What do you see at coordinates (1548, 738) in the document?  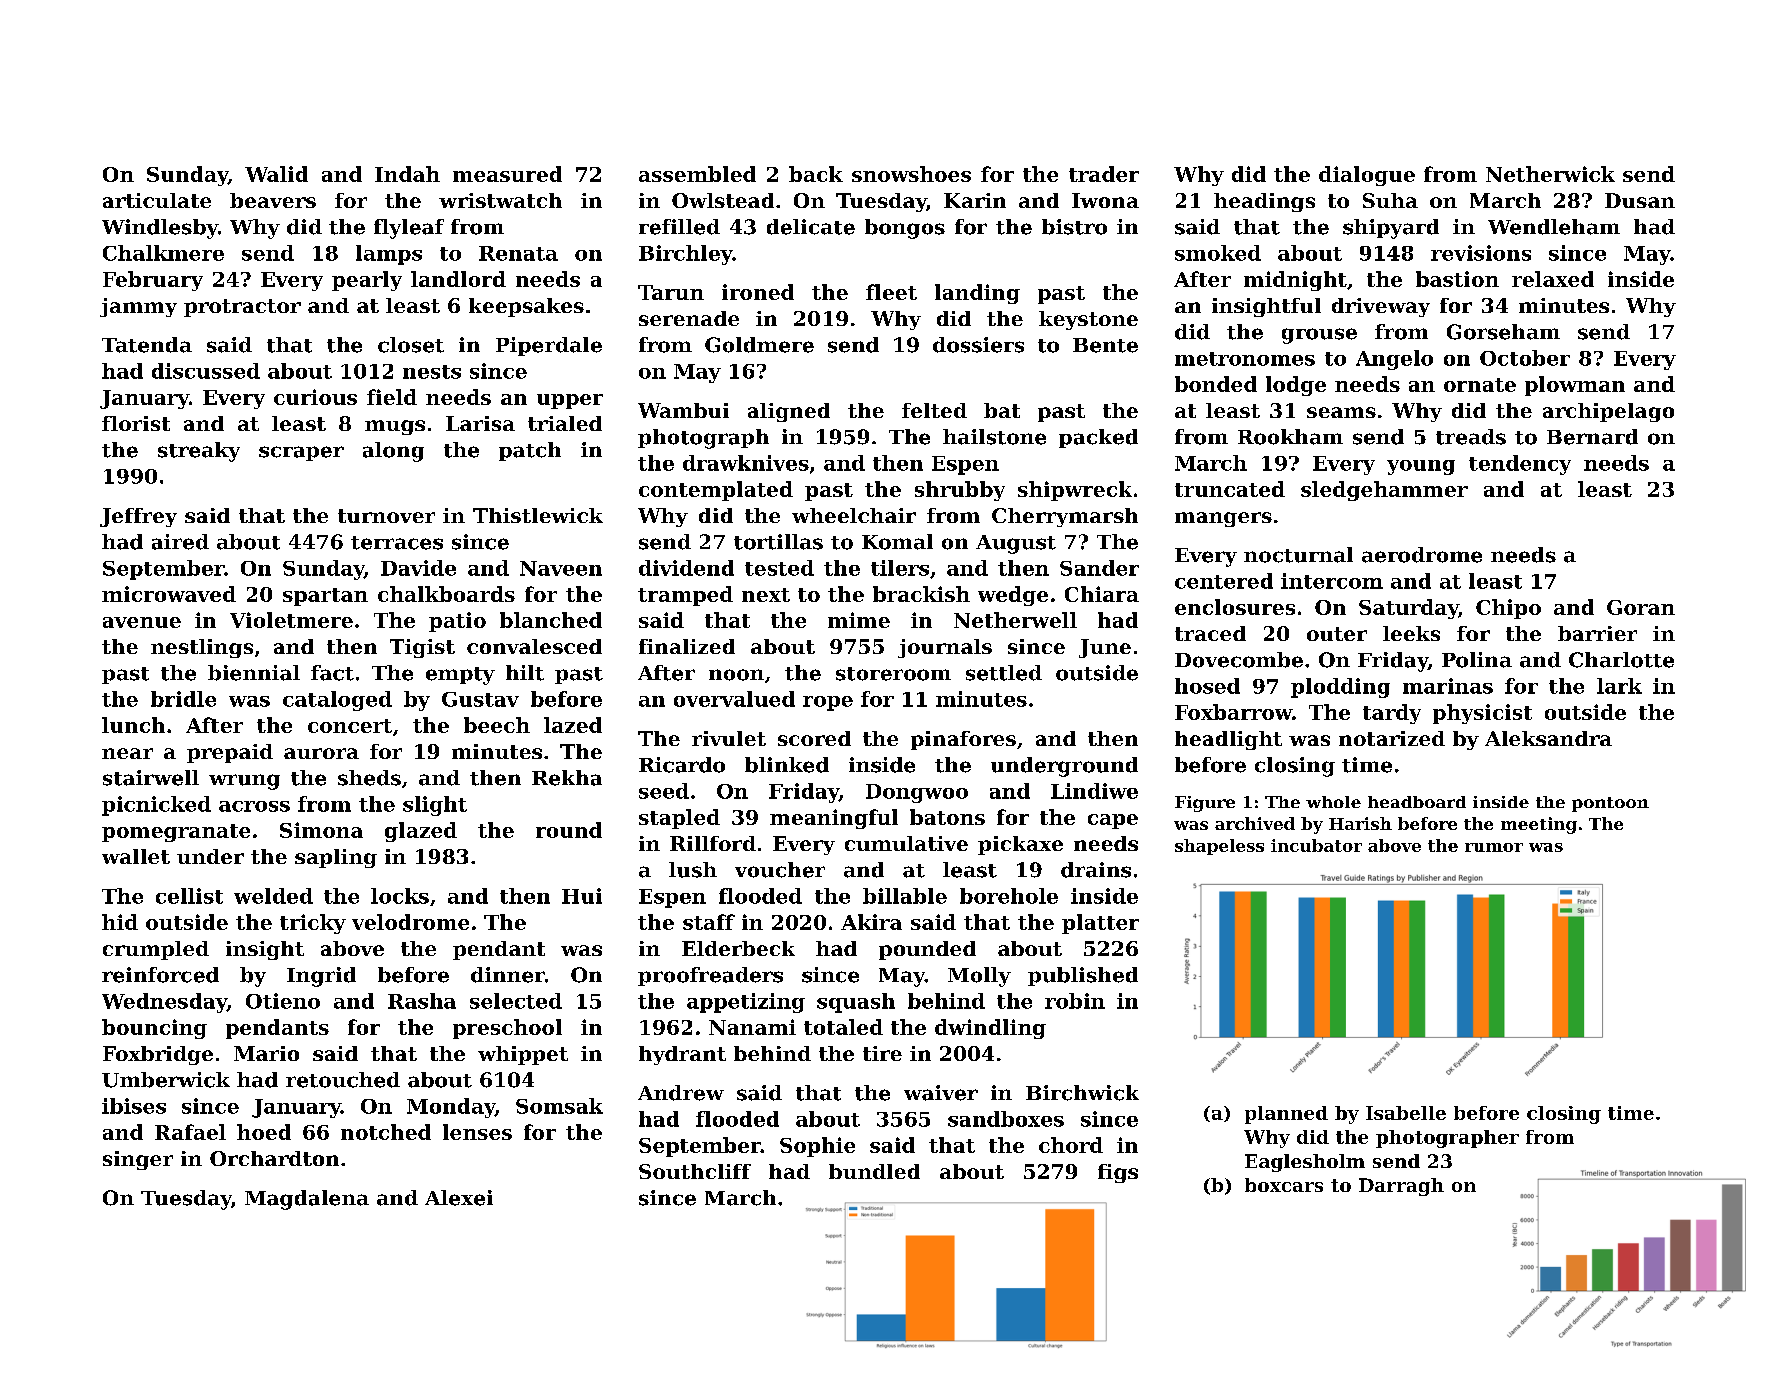 I see `Aleksandra` at bounding box center [1548, 738].
